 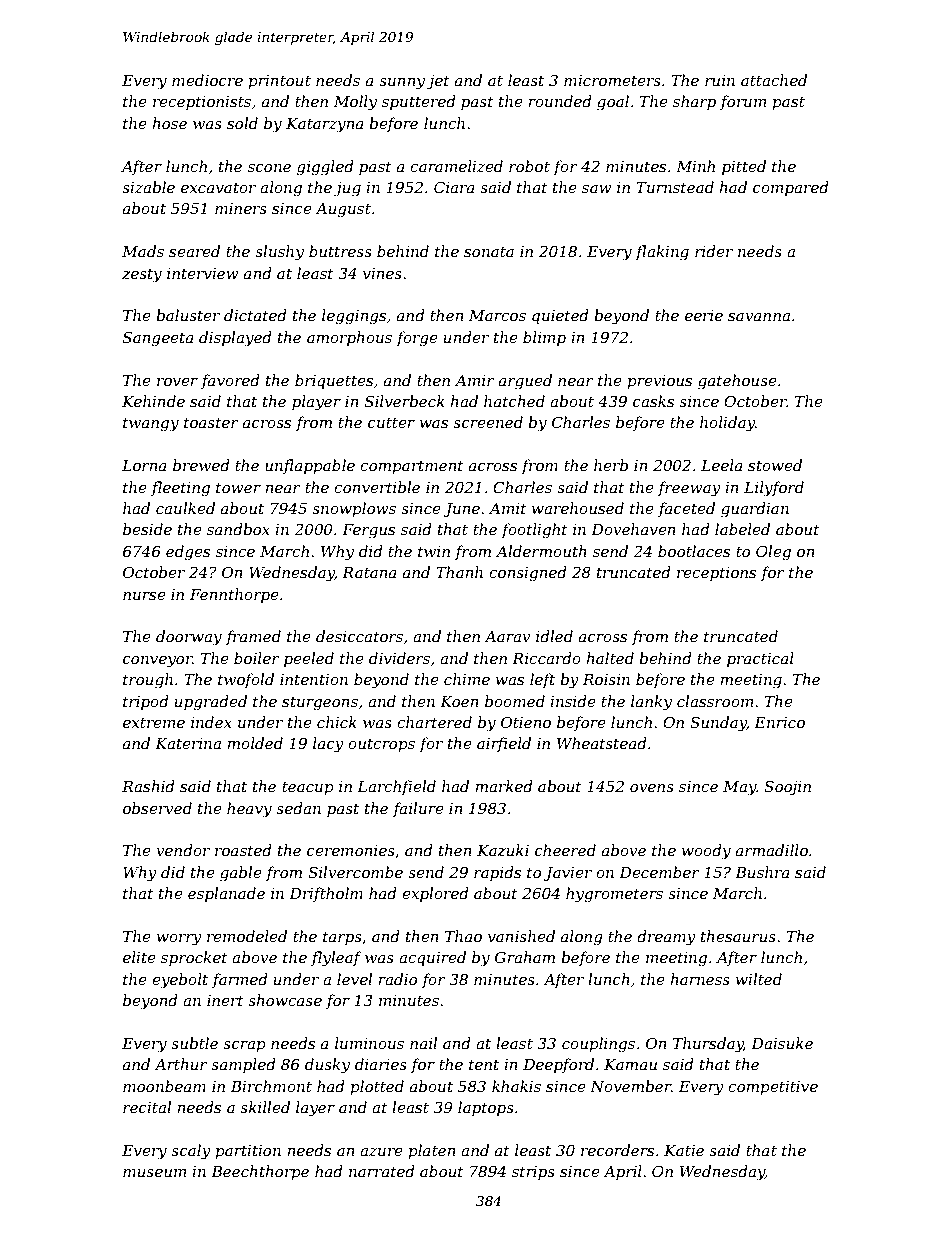 I want to click on Javier, so click(x=568, y=874).
